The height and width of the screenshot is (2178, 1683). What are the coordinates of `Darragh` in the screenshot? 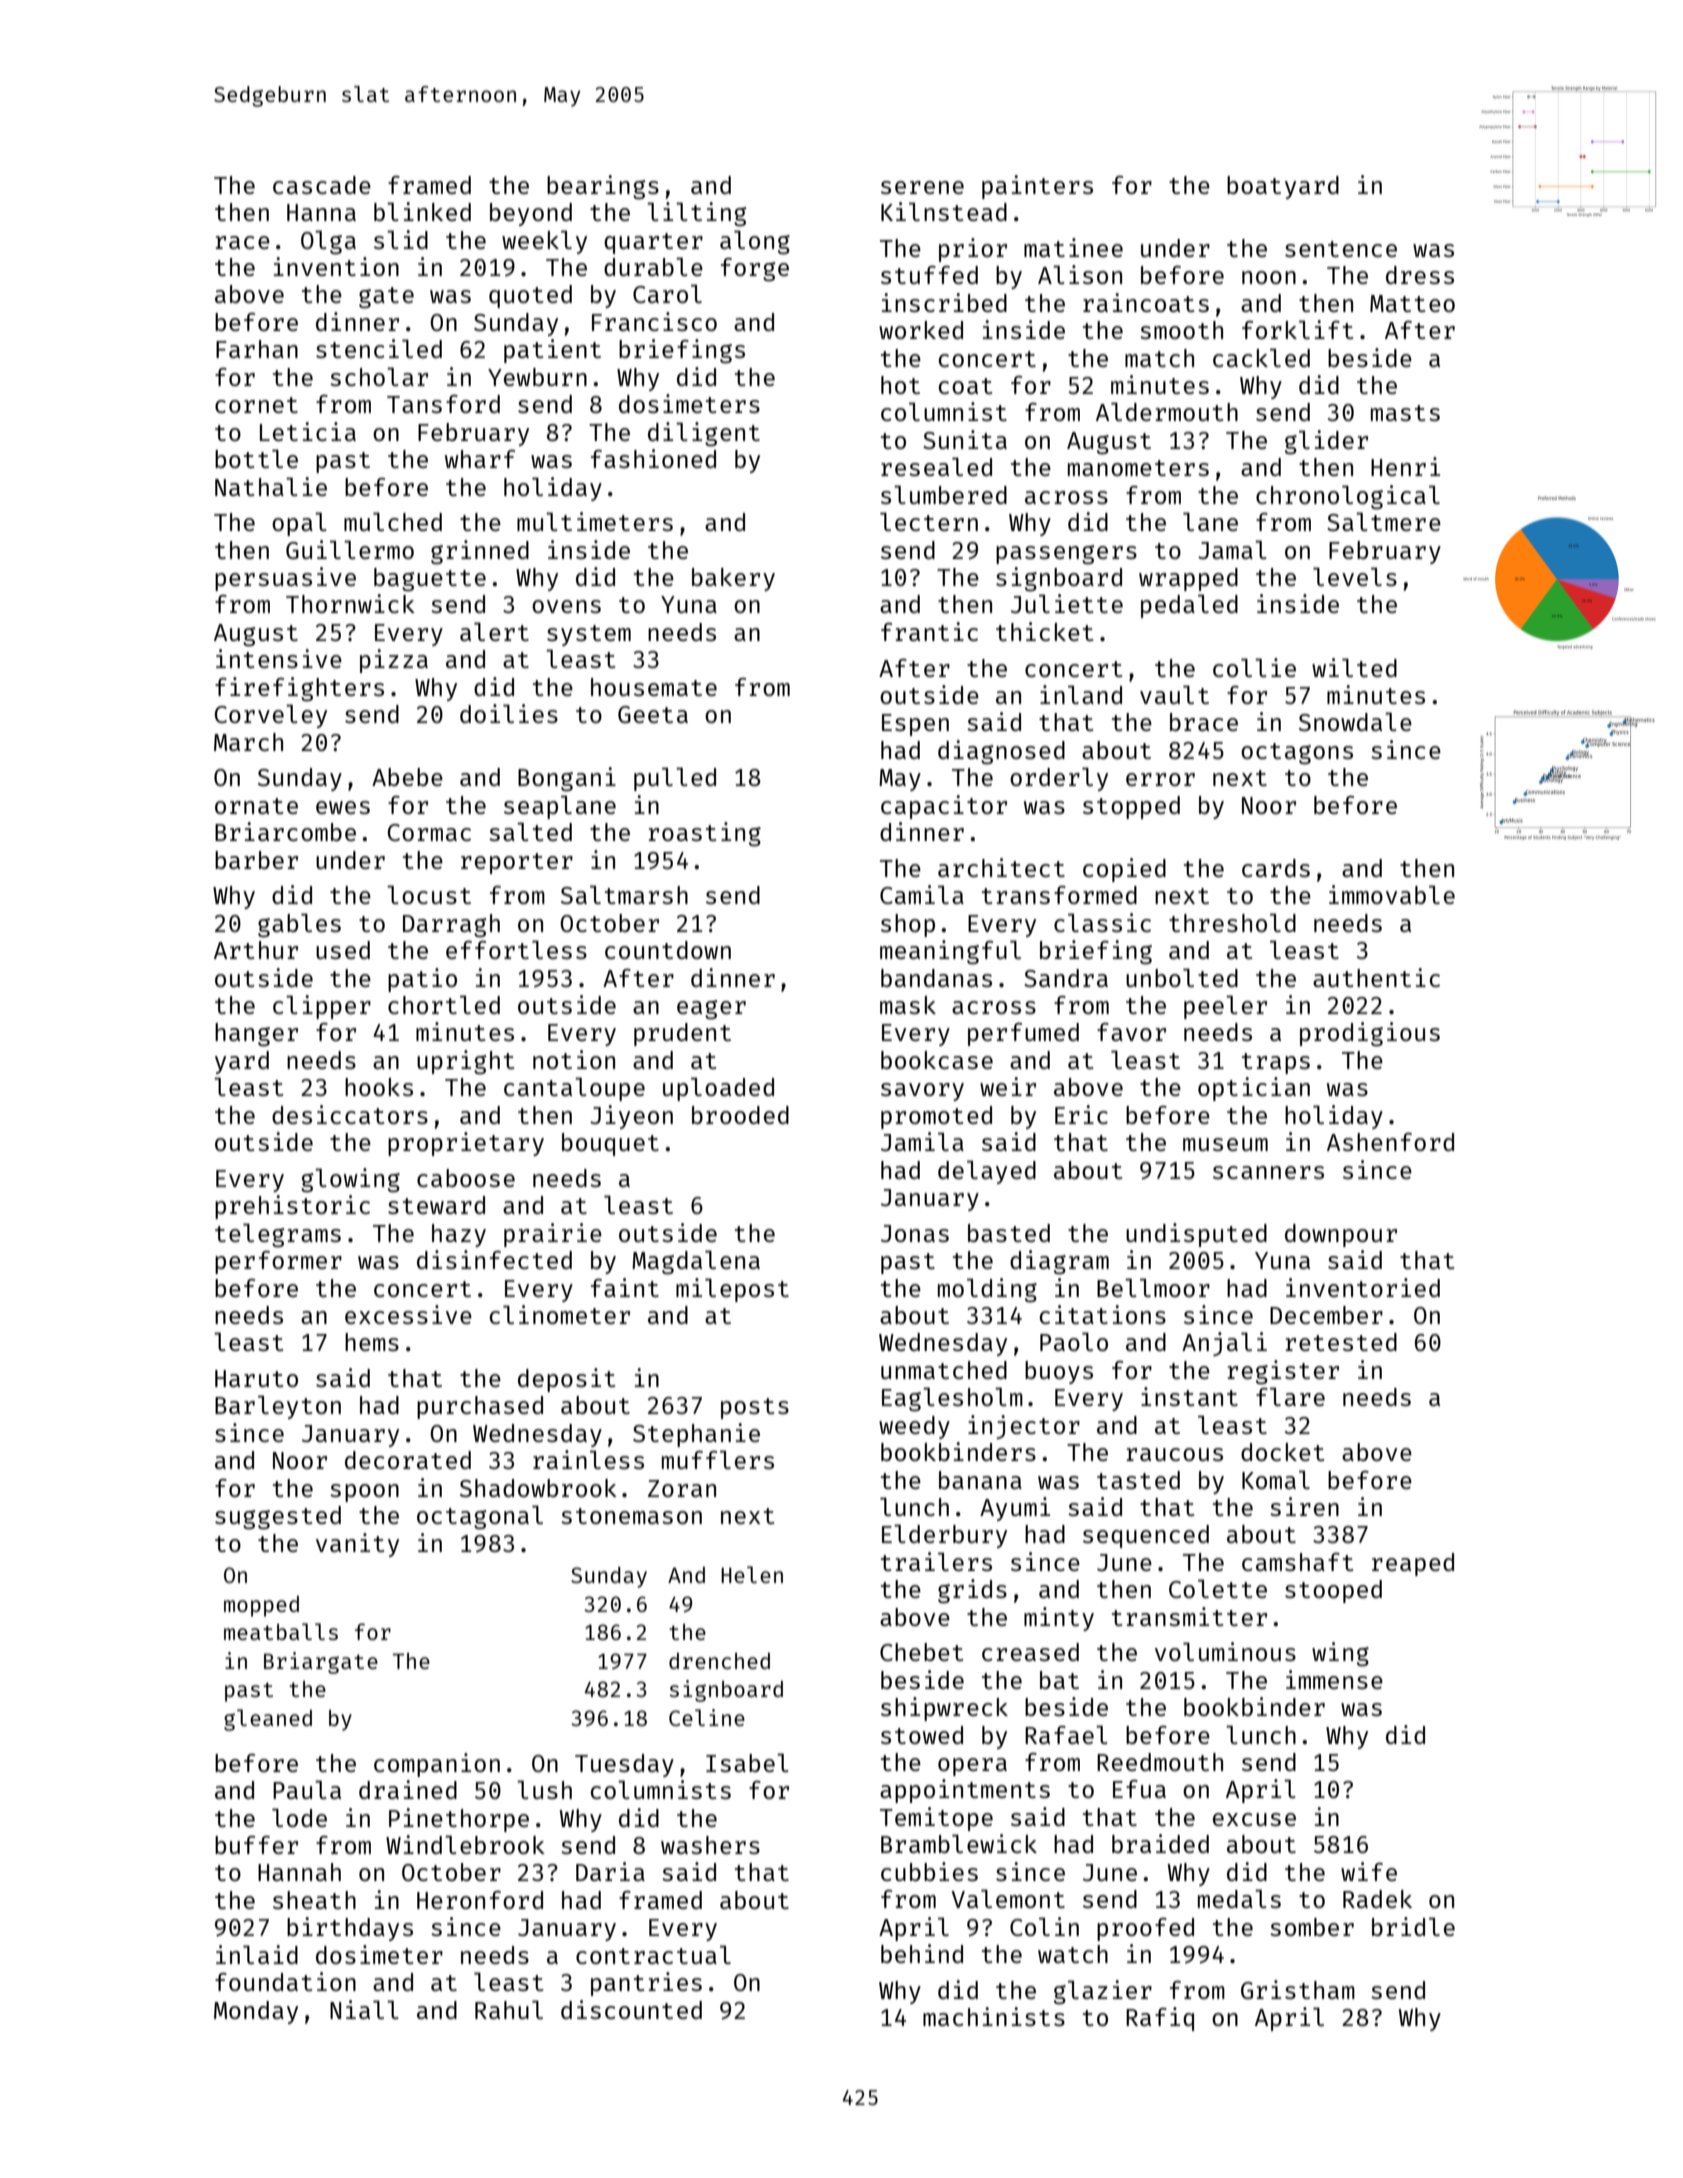 It's located at (451, 926).
